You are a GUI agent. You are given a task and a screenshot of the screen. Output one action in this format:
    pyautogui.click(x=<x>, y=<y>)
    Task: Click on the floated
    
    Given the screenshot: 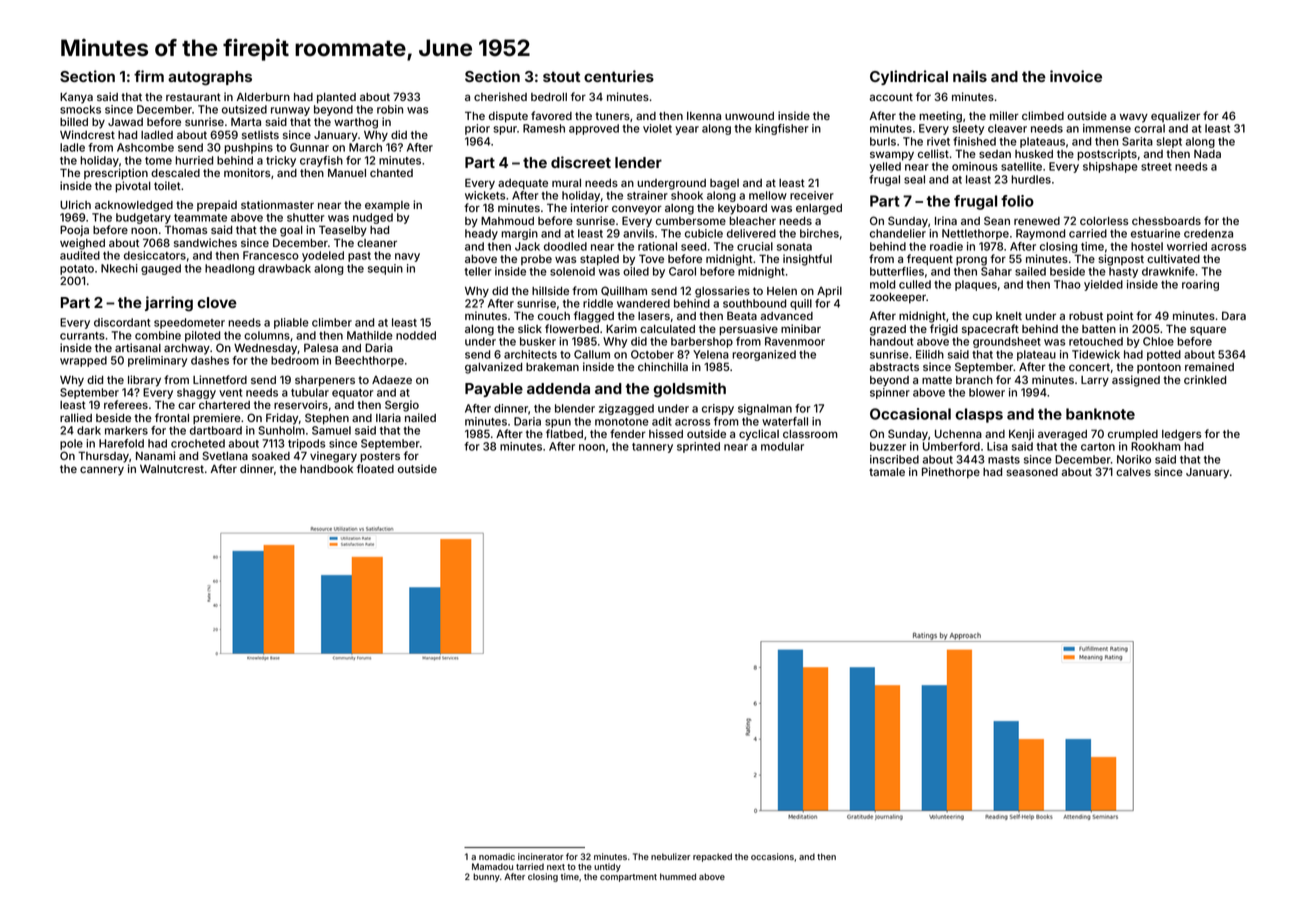 What is the action you would take?
    pyautogui.click(x=375, y=468)
